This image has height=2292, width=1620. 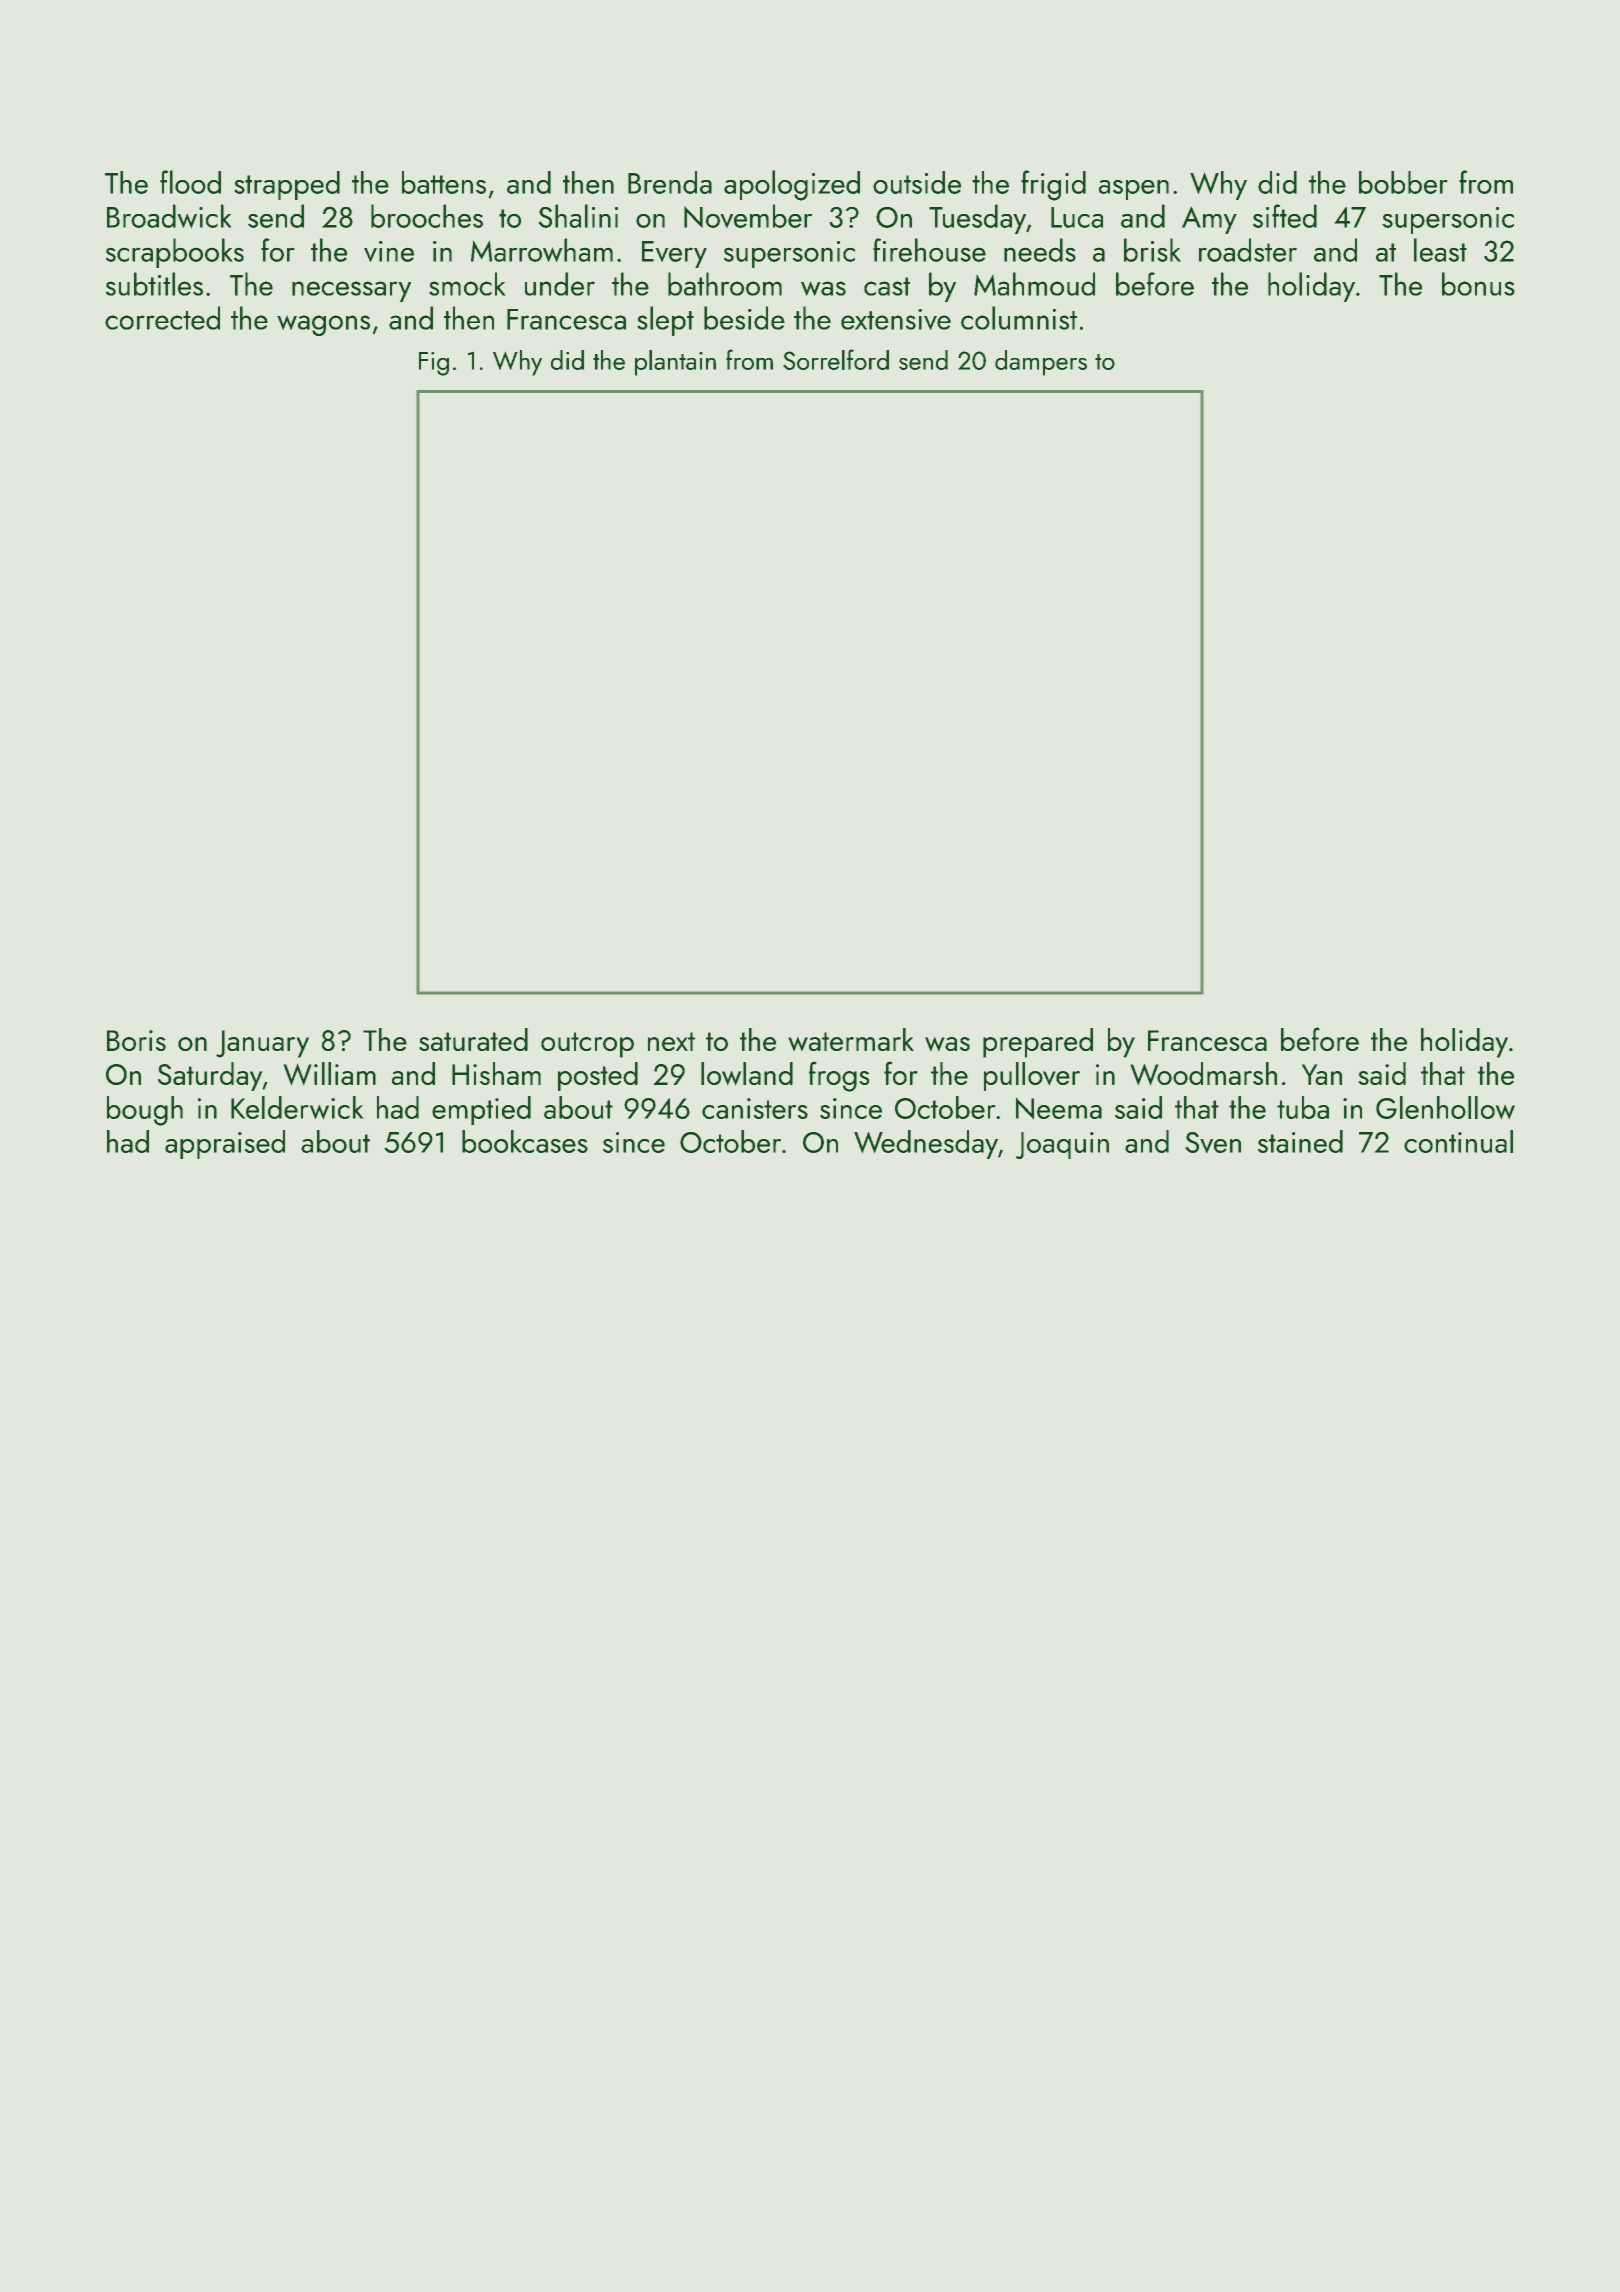 I want to click on outside, so click(x=917, y=182).
